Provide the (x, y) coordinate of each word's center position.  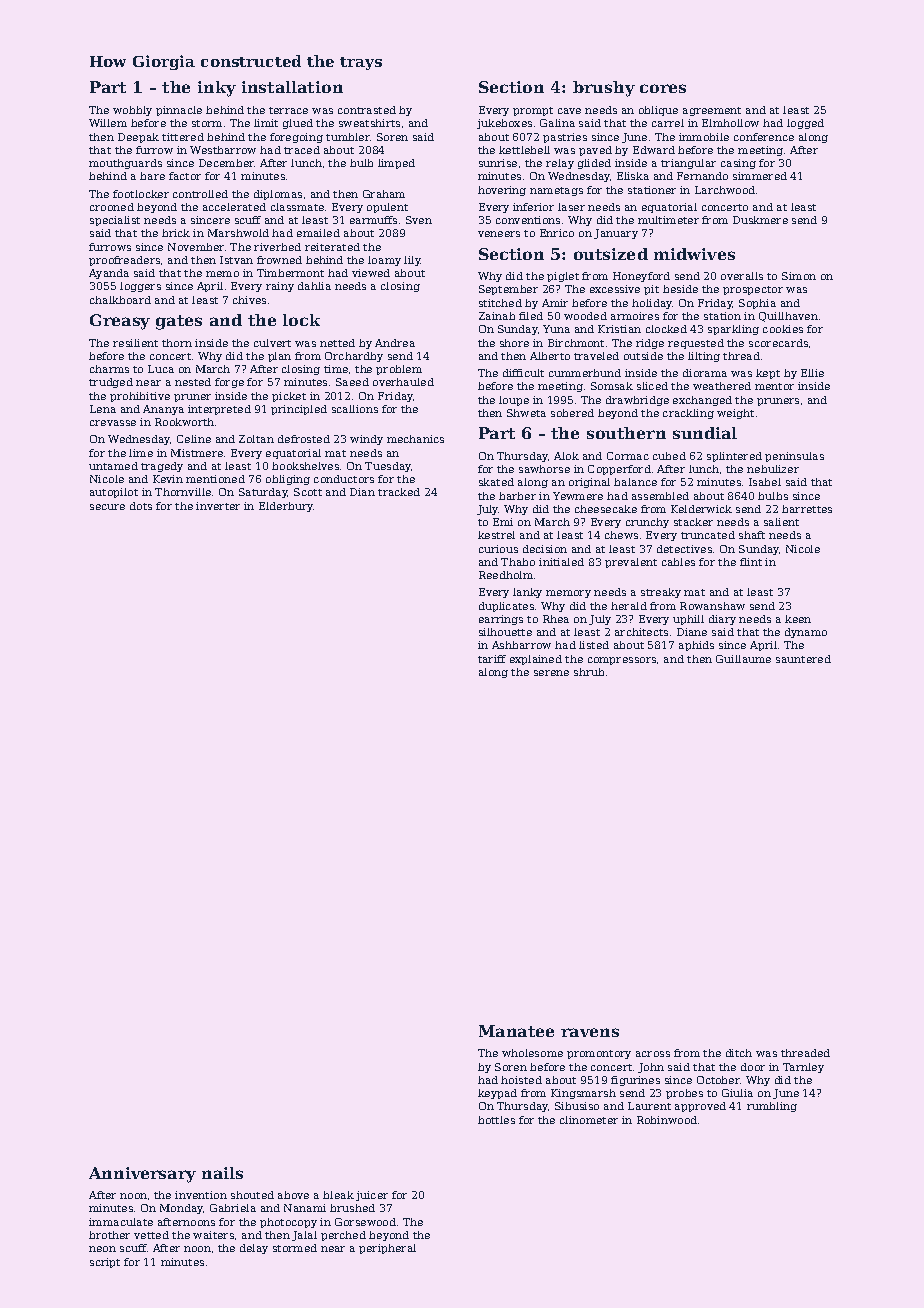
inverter (218, 506)
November (196, 247)
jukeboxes (504, 124)
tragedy (162, 467)
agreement (712, 111)
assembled (660, 496)
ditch (739, 1053)
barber (517, 496)
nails (222, 1173)
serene (551, 673)
